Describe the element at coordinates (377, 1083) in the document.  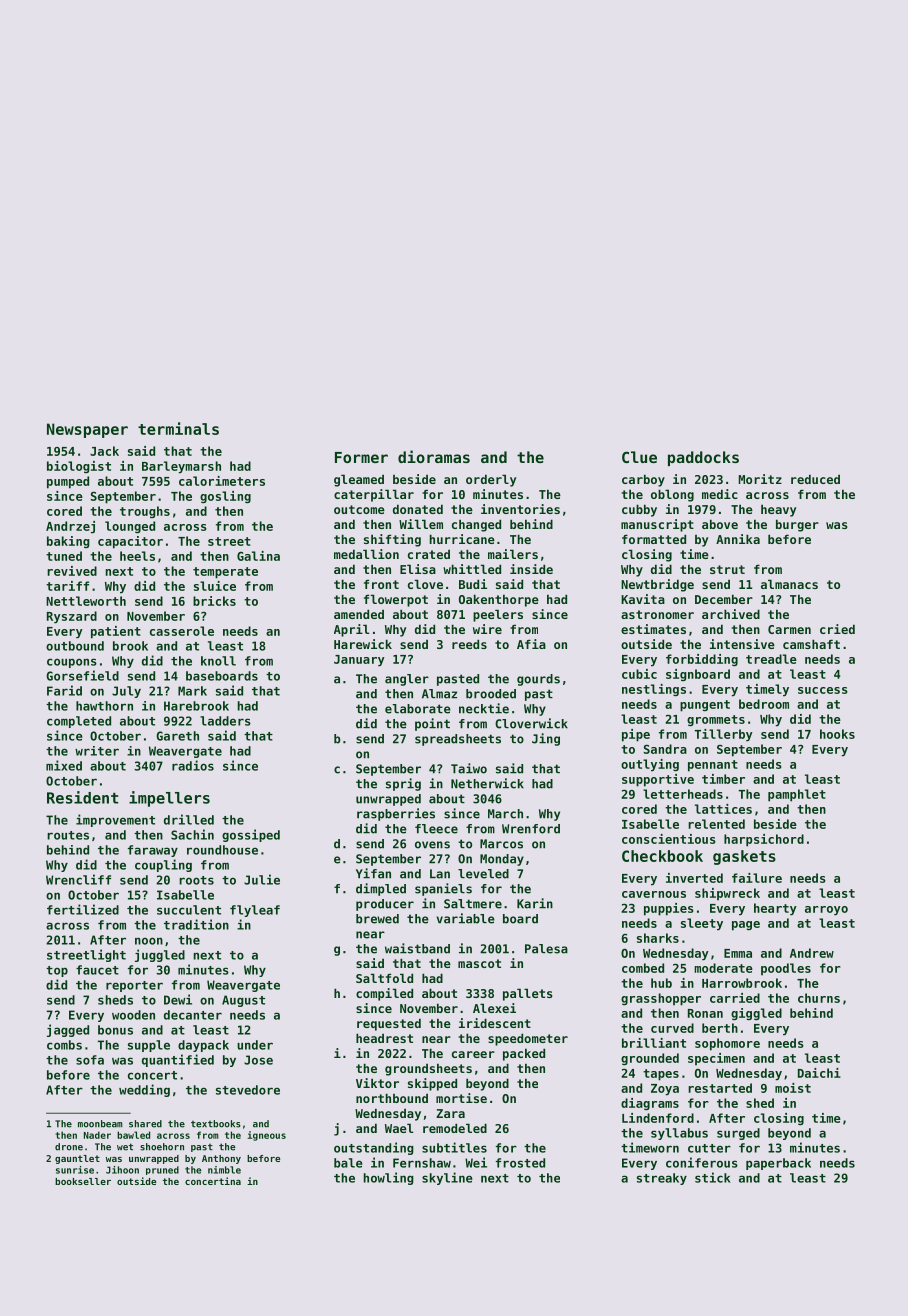
I see `Viktor` at that location.
